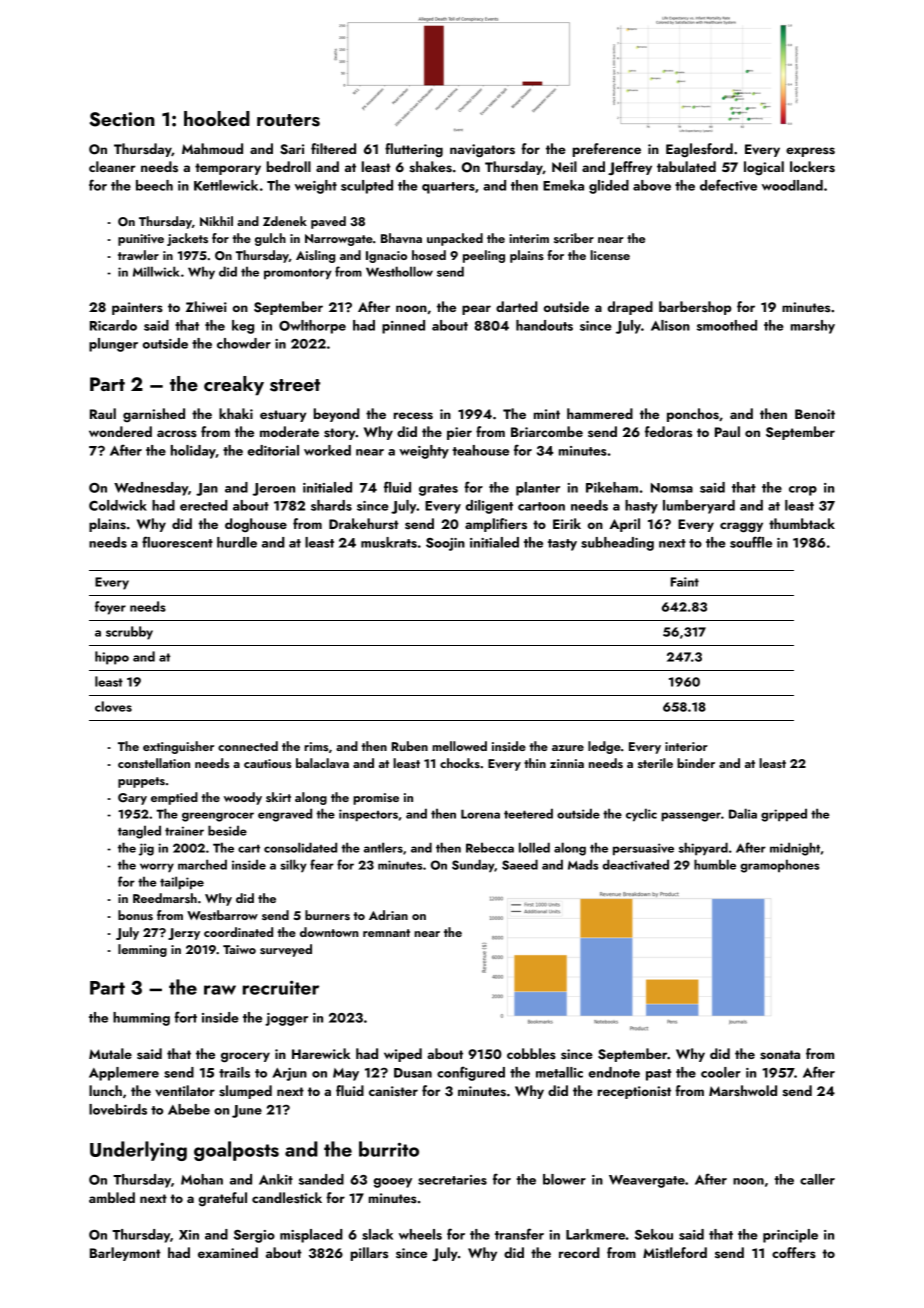  I want to click on preference, so click(607, 150).
